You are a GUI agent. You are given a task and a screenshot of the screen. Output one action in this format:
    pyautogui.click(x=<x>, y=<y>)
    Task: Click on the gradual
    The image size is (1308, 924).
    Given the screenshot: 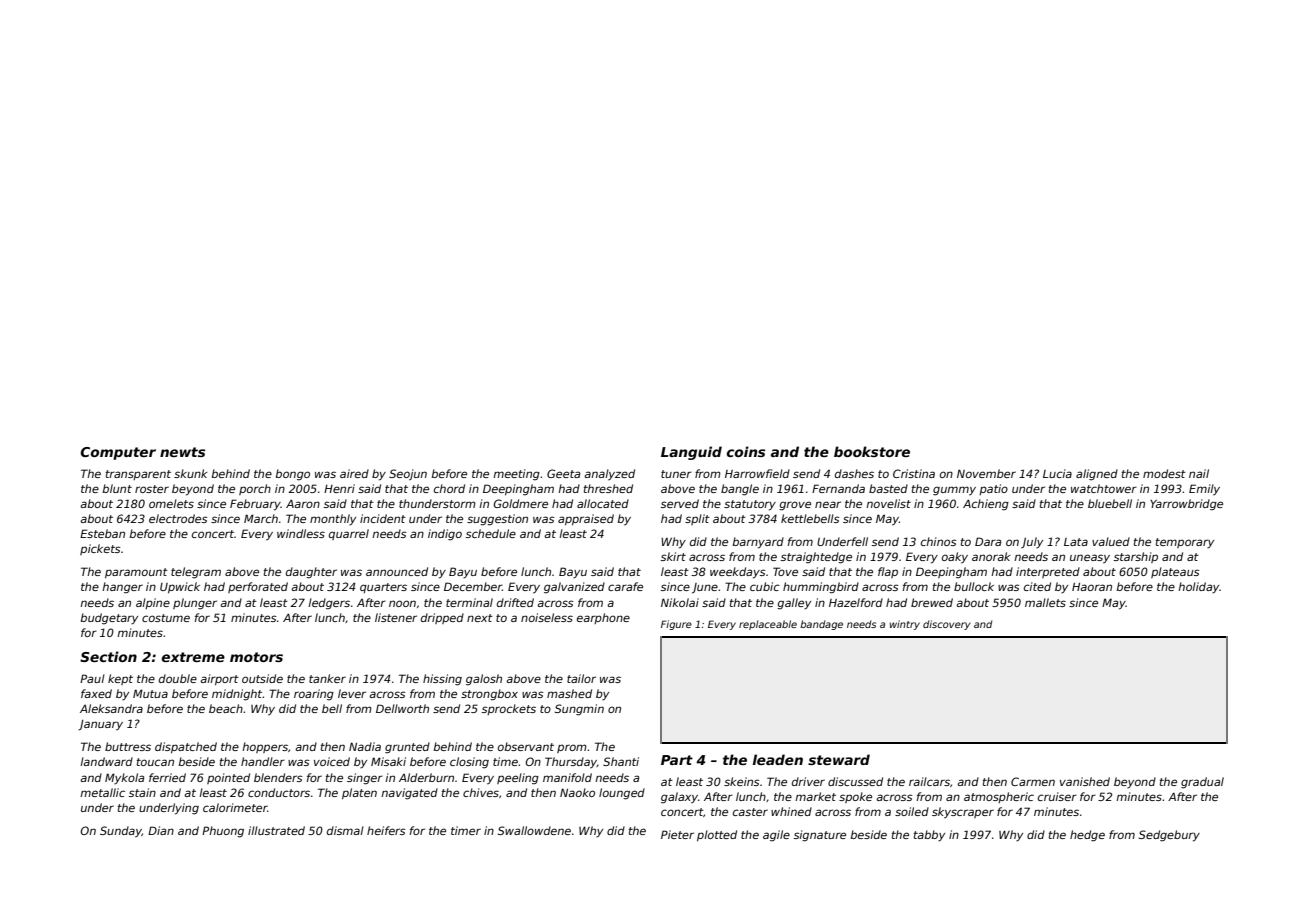 What is the action you would take?
    pyautogui.click(x=1202, y=783)
